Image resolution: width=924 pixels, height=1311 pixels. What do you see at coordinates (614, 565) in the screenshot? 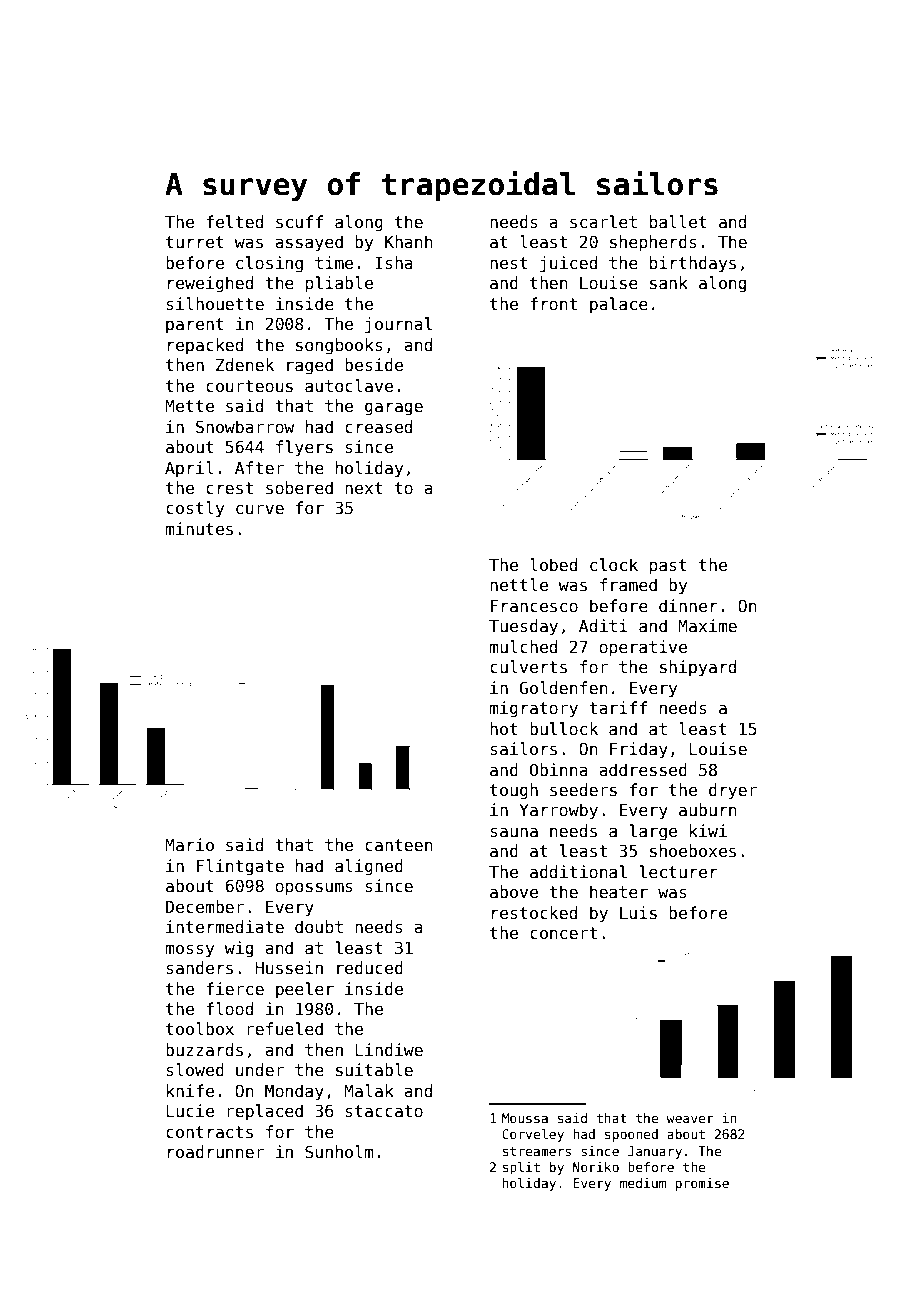
I see `clock` at bounding box center [614, 565].
